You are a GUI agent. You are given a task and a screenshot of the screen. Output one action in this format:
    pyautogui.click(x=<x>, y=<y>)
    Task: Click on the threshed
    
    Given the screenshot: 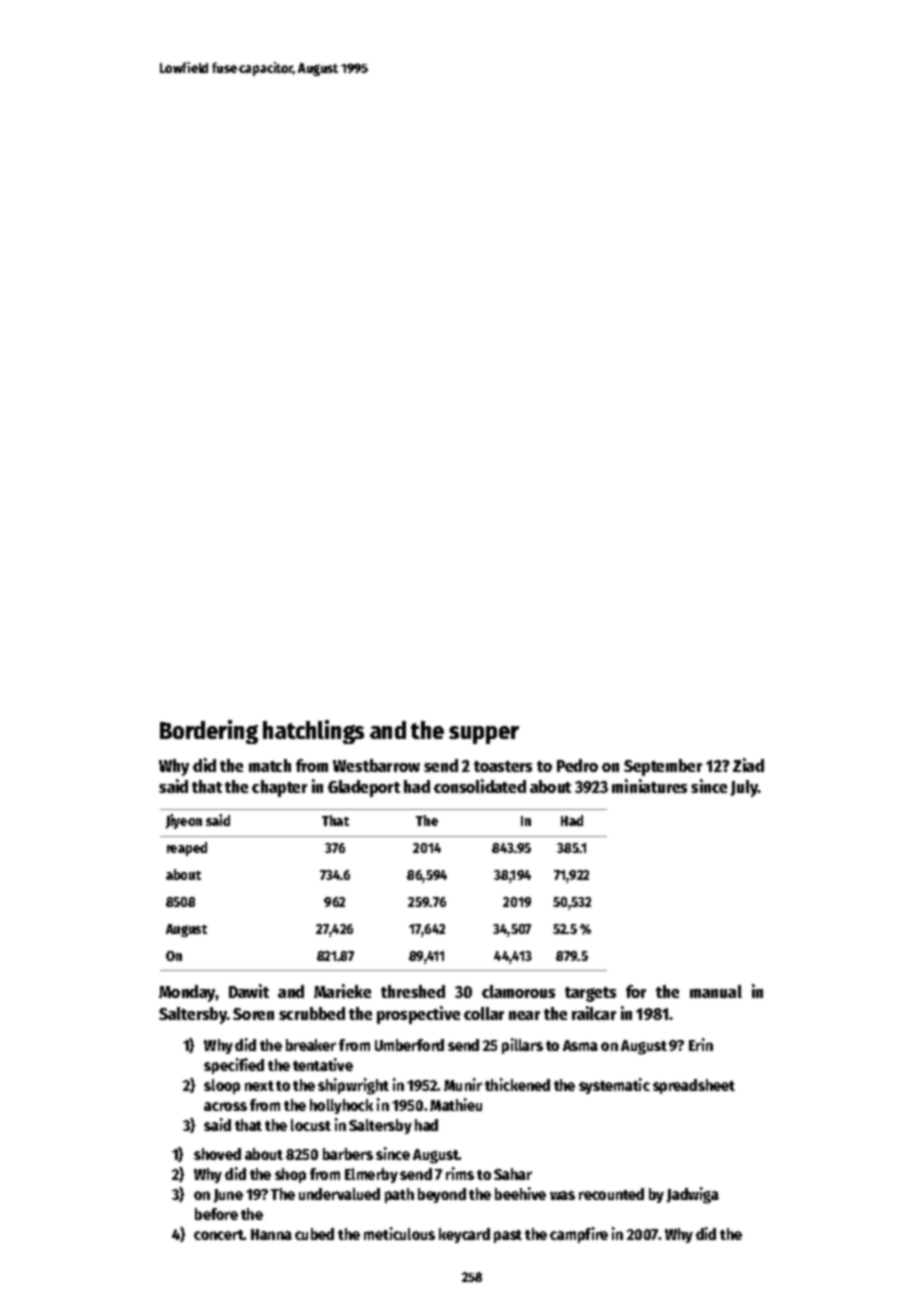 What is the action you would take?
    pyautogui.click(x=413, y=991)
